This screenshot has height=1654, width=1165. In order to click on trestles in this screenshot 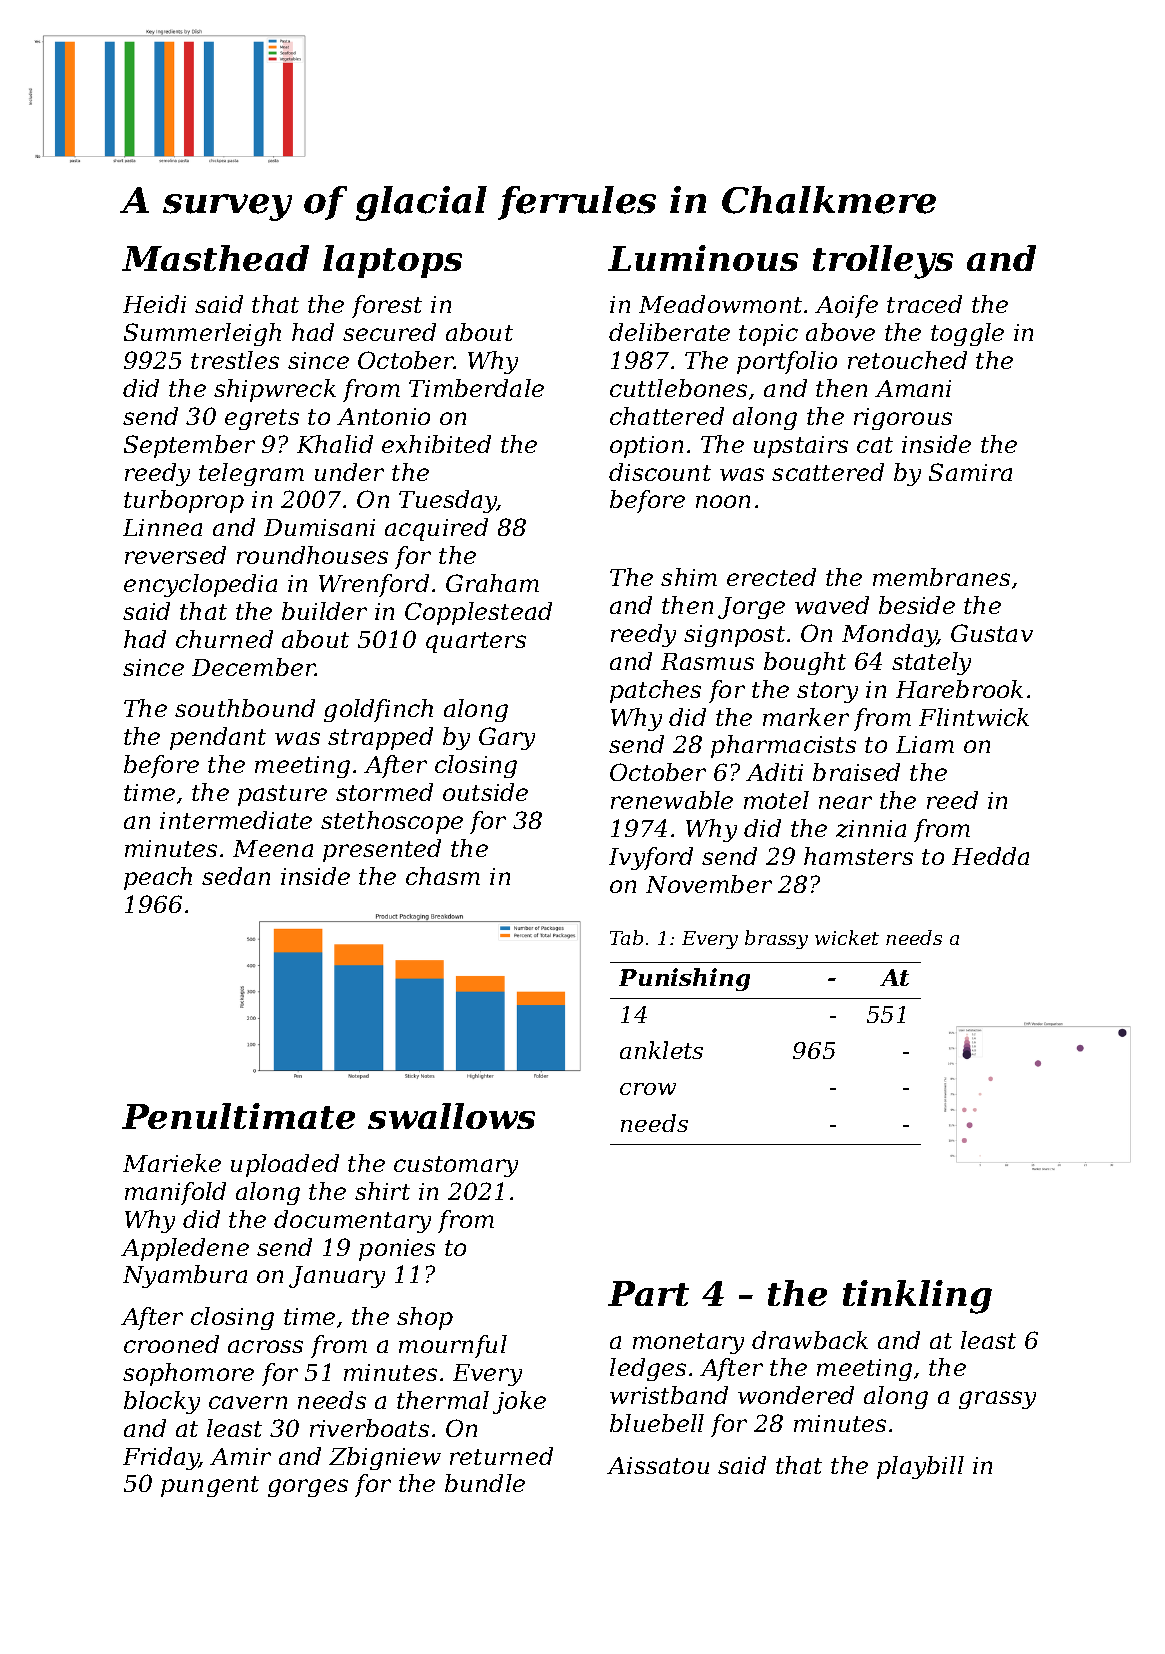, I will do `click(235, 360)`.
